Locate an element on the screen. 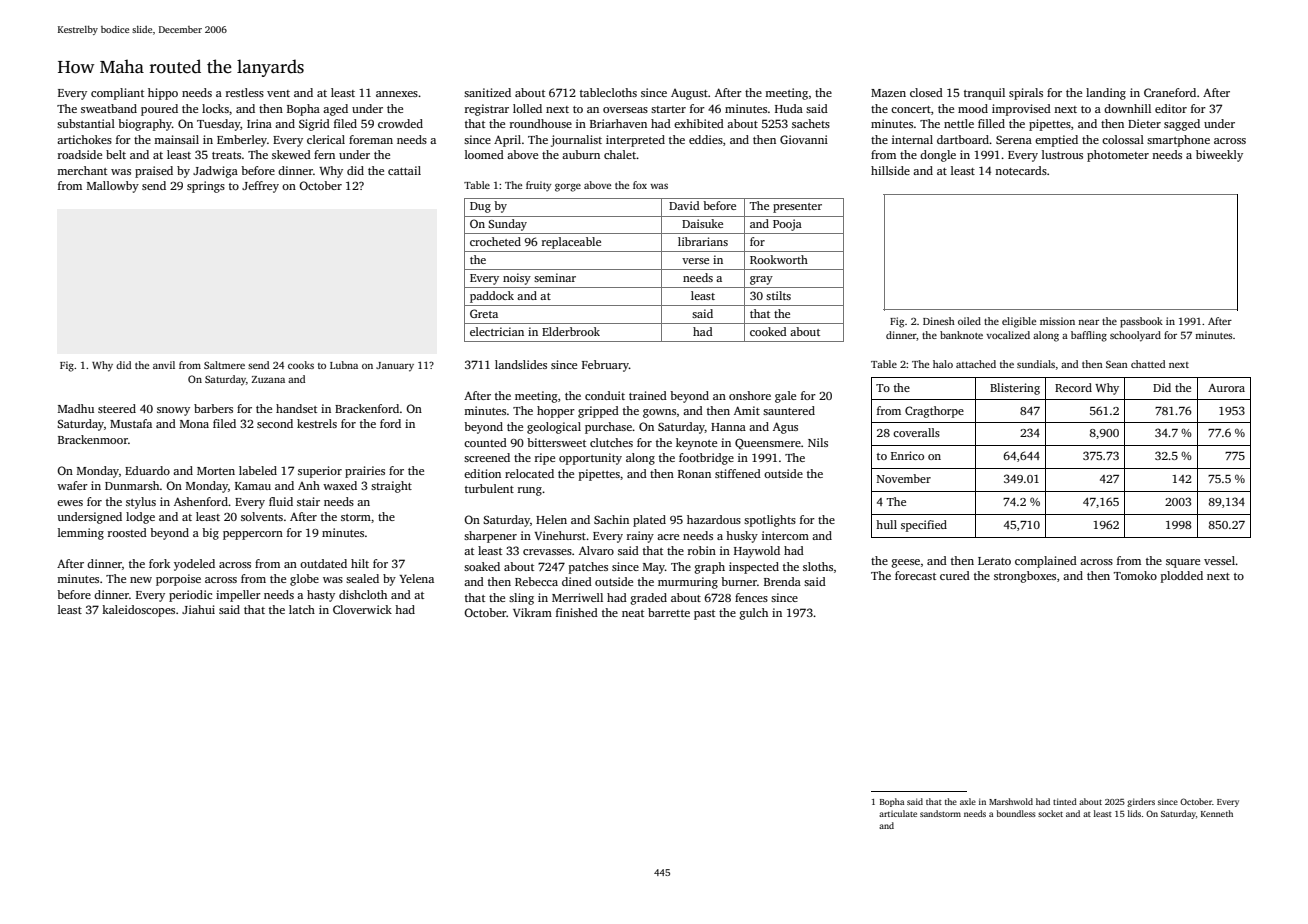 Image resolution: width=1308 pixels, height=924 pixels. August is located at coordinates (689, 94).
